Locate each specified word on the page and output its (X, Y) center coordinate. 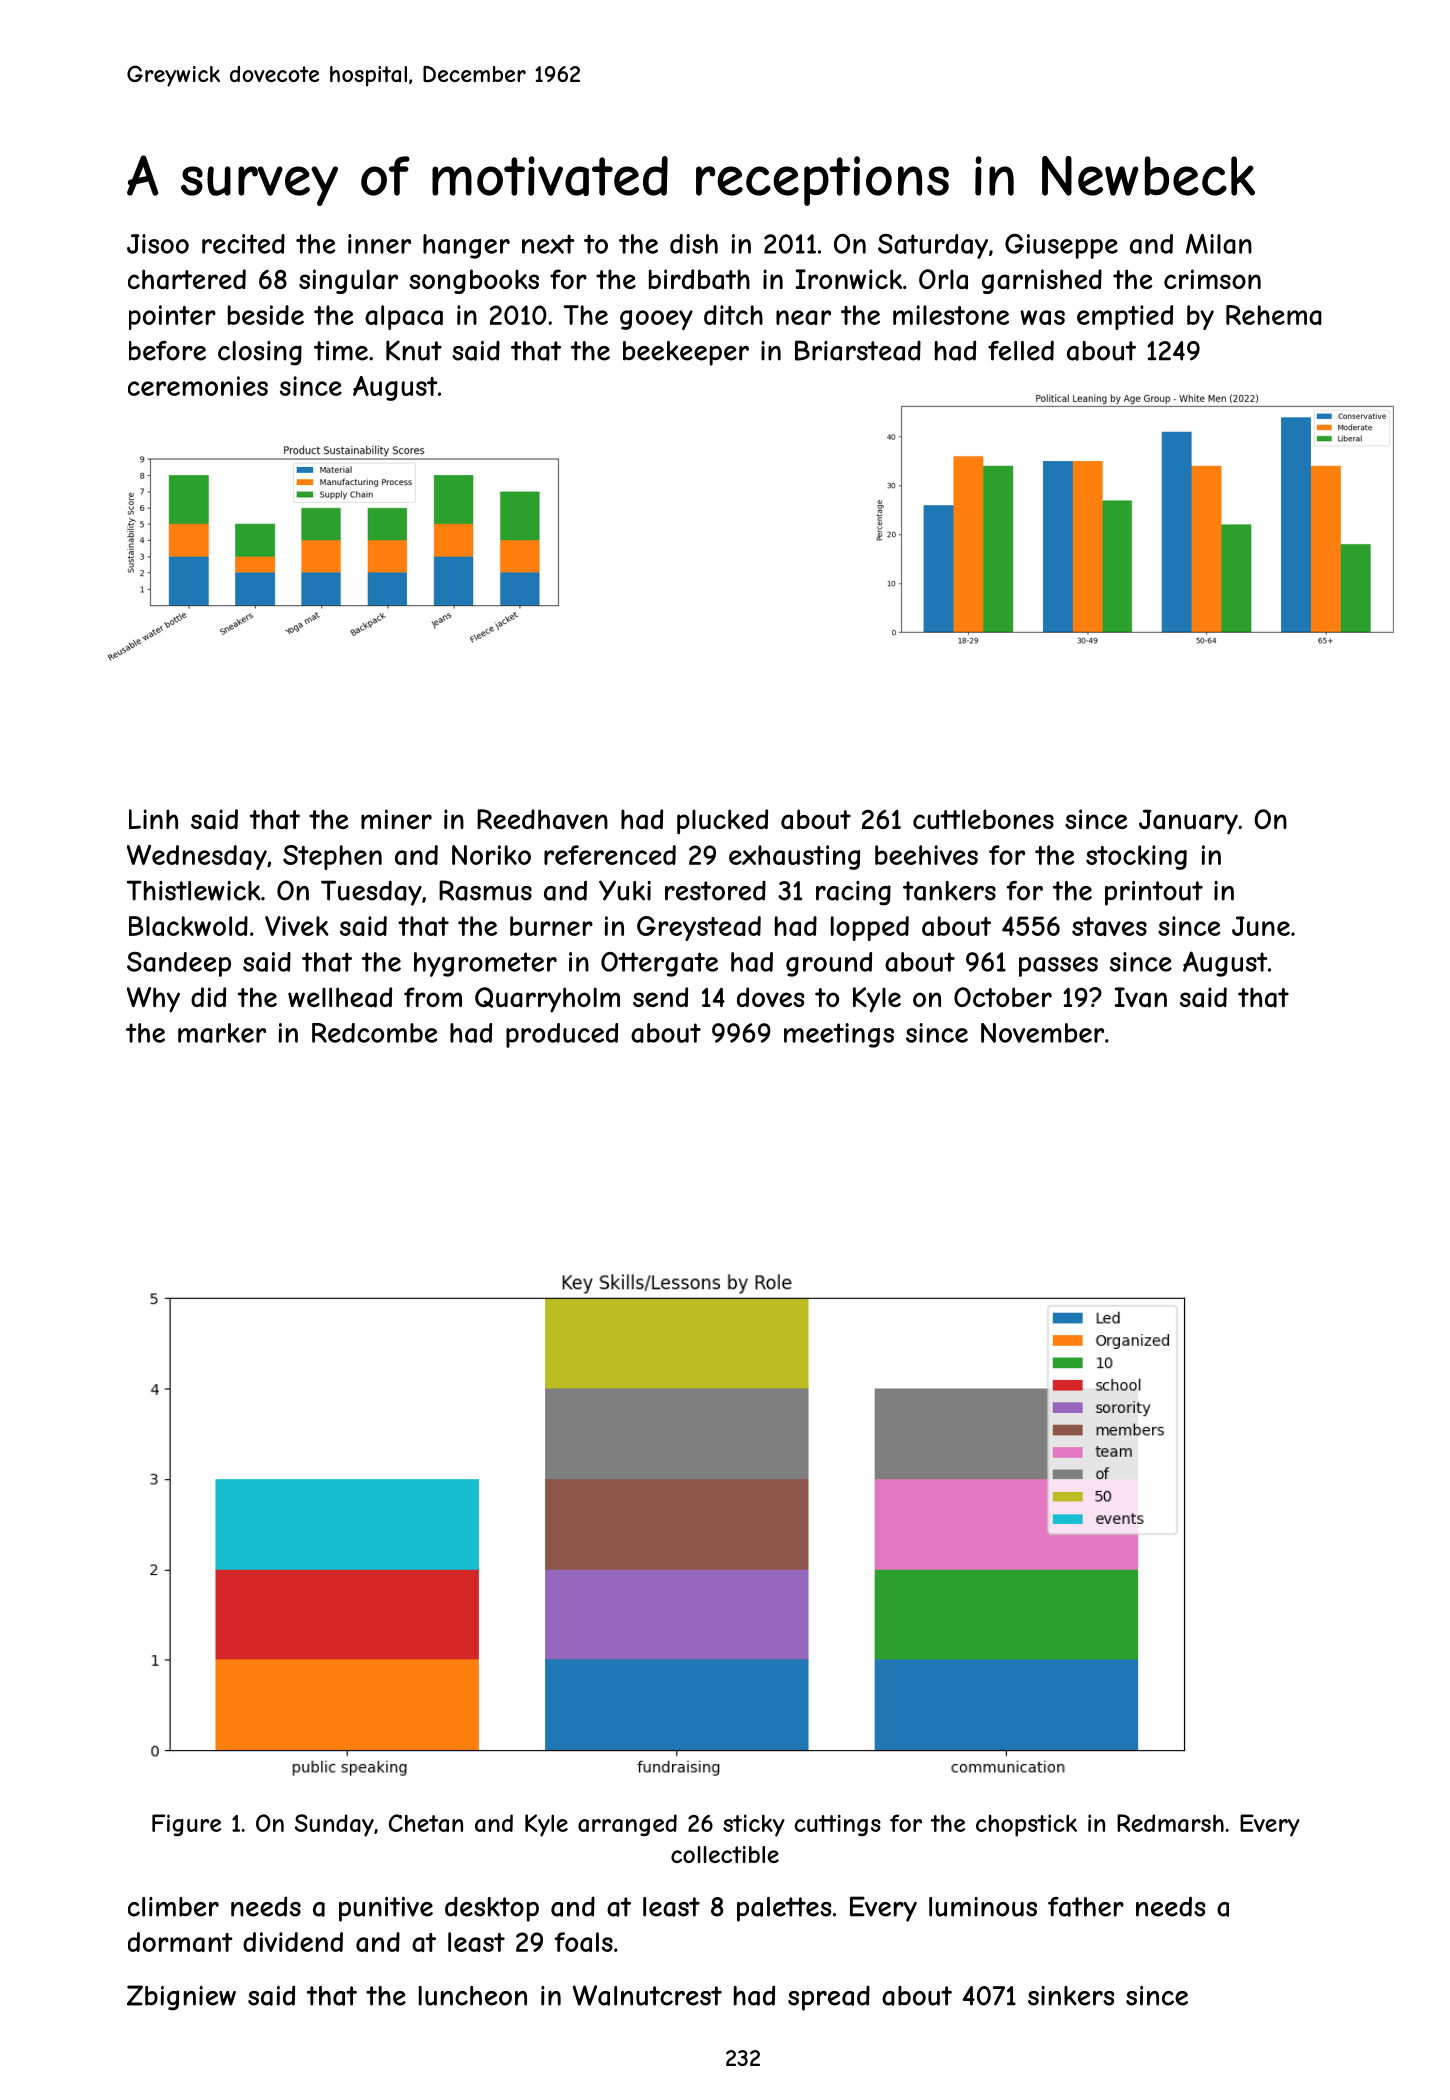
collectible (725, 1854)
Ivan (1140, 997)
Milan (1219, 244)
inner (379, 244)
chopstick (1026, 1825)
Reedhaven (542, 819)
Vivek (297, 926)
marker (222, 1033)
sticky (754, 1825)
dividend (293, 1942)
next (548, 244)
